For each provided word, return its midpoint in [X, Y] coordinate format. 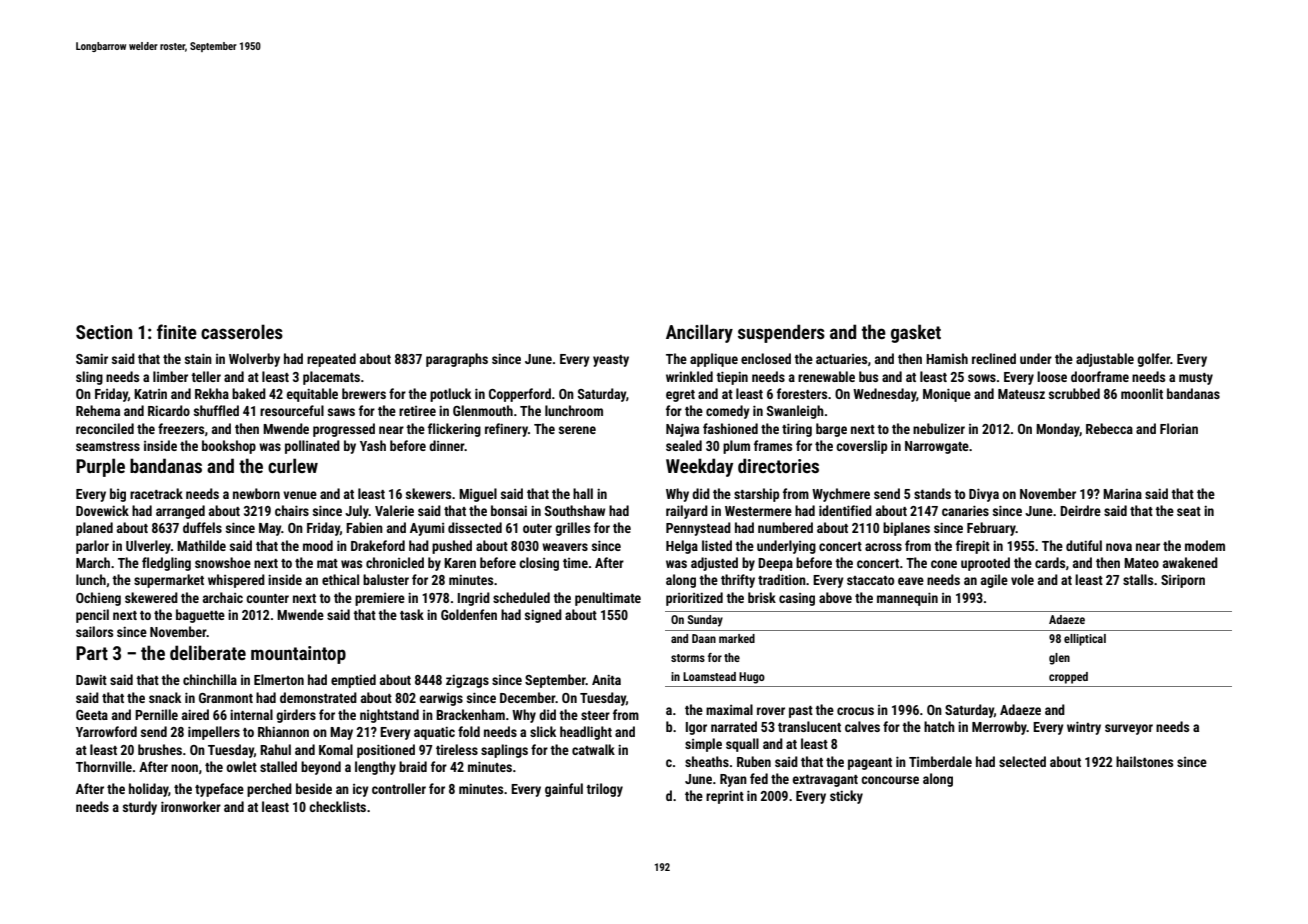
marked [737, 638]
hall [583, 493]
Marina [1122, 494]
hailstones [1144, 761]
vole [1022, 579]
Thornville [104, 766]
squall [742, 745]
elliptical [1085, 640]
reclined [994, 358]
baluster [386, 579]
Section [104, 332]
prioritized [694, 599]
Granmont [226, 698]
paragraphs [457, 360]
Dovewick [102, 510]
